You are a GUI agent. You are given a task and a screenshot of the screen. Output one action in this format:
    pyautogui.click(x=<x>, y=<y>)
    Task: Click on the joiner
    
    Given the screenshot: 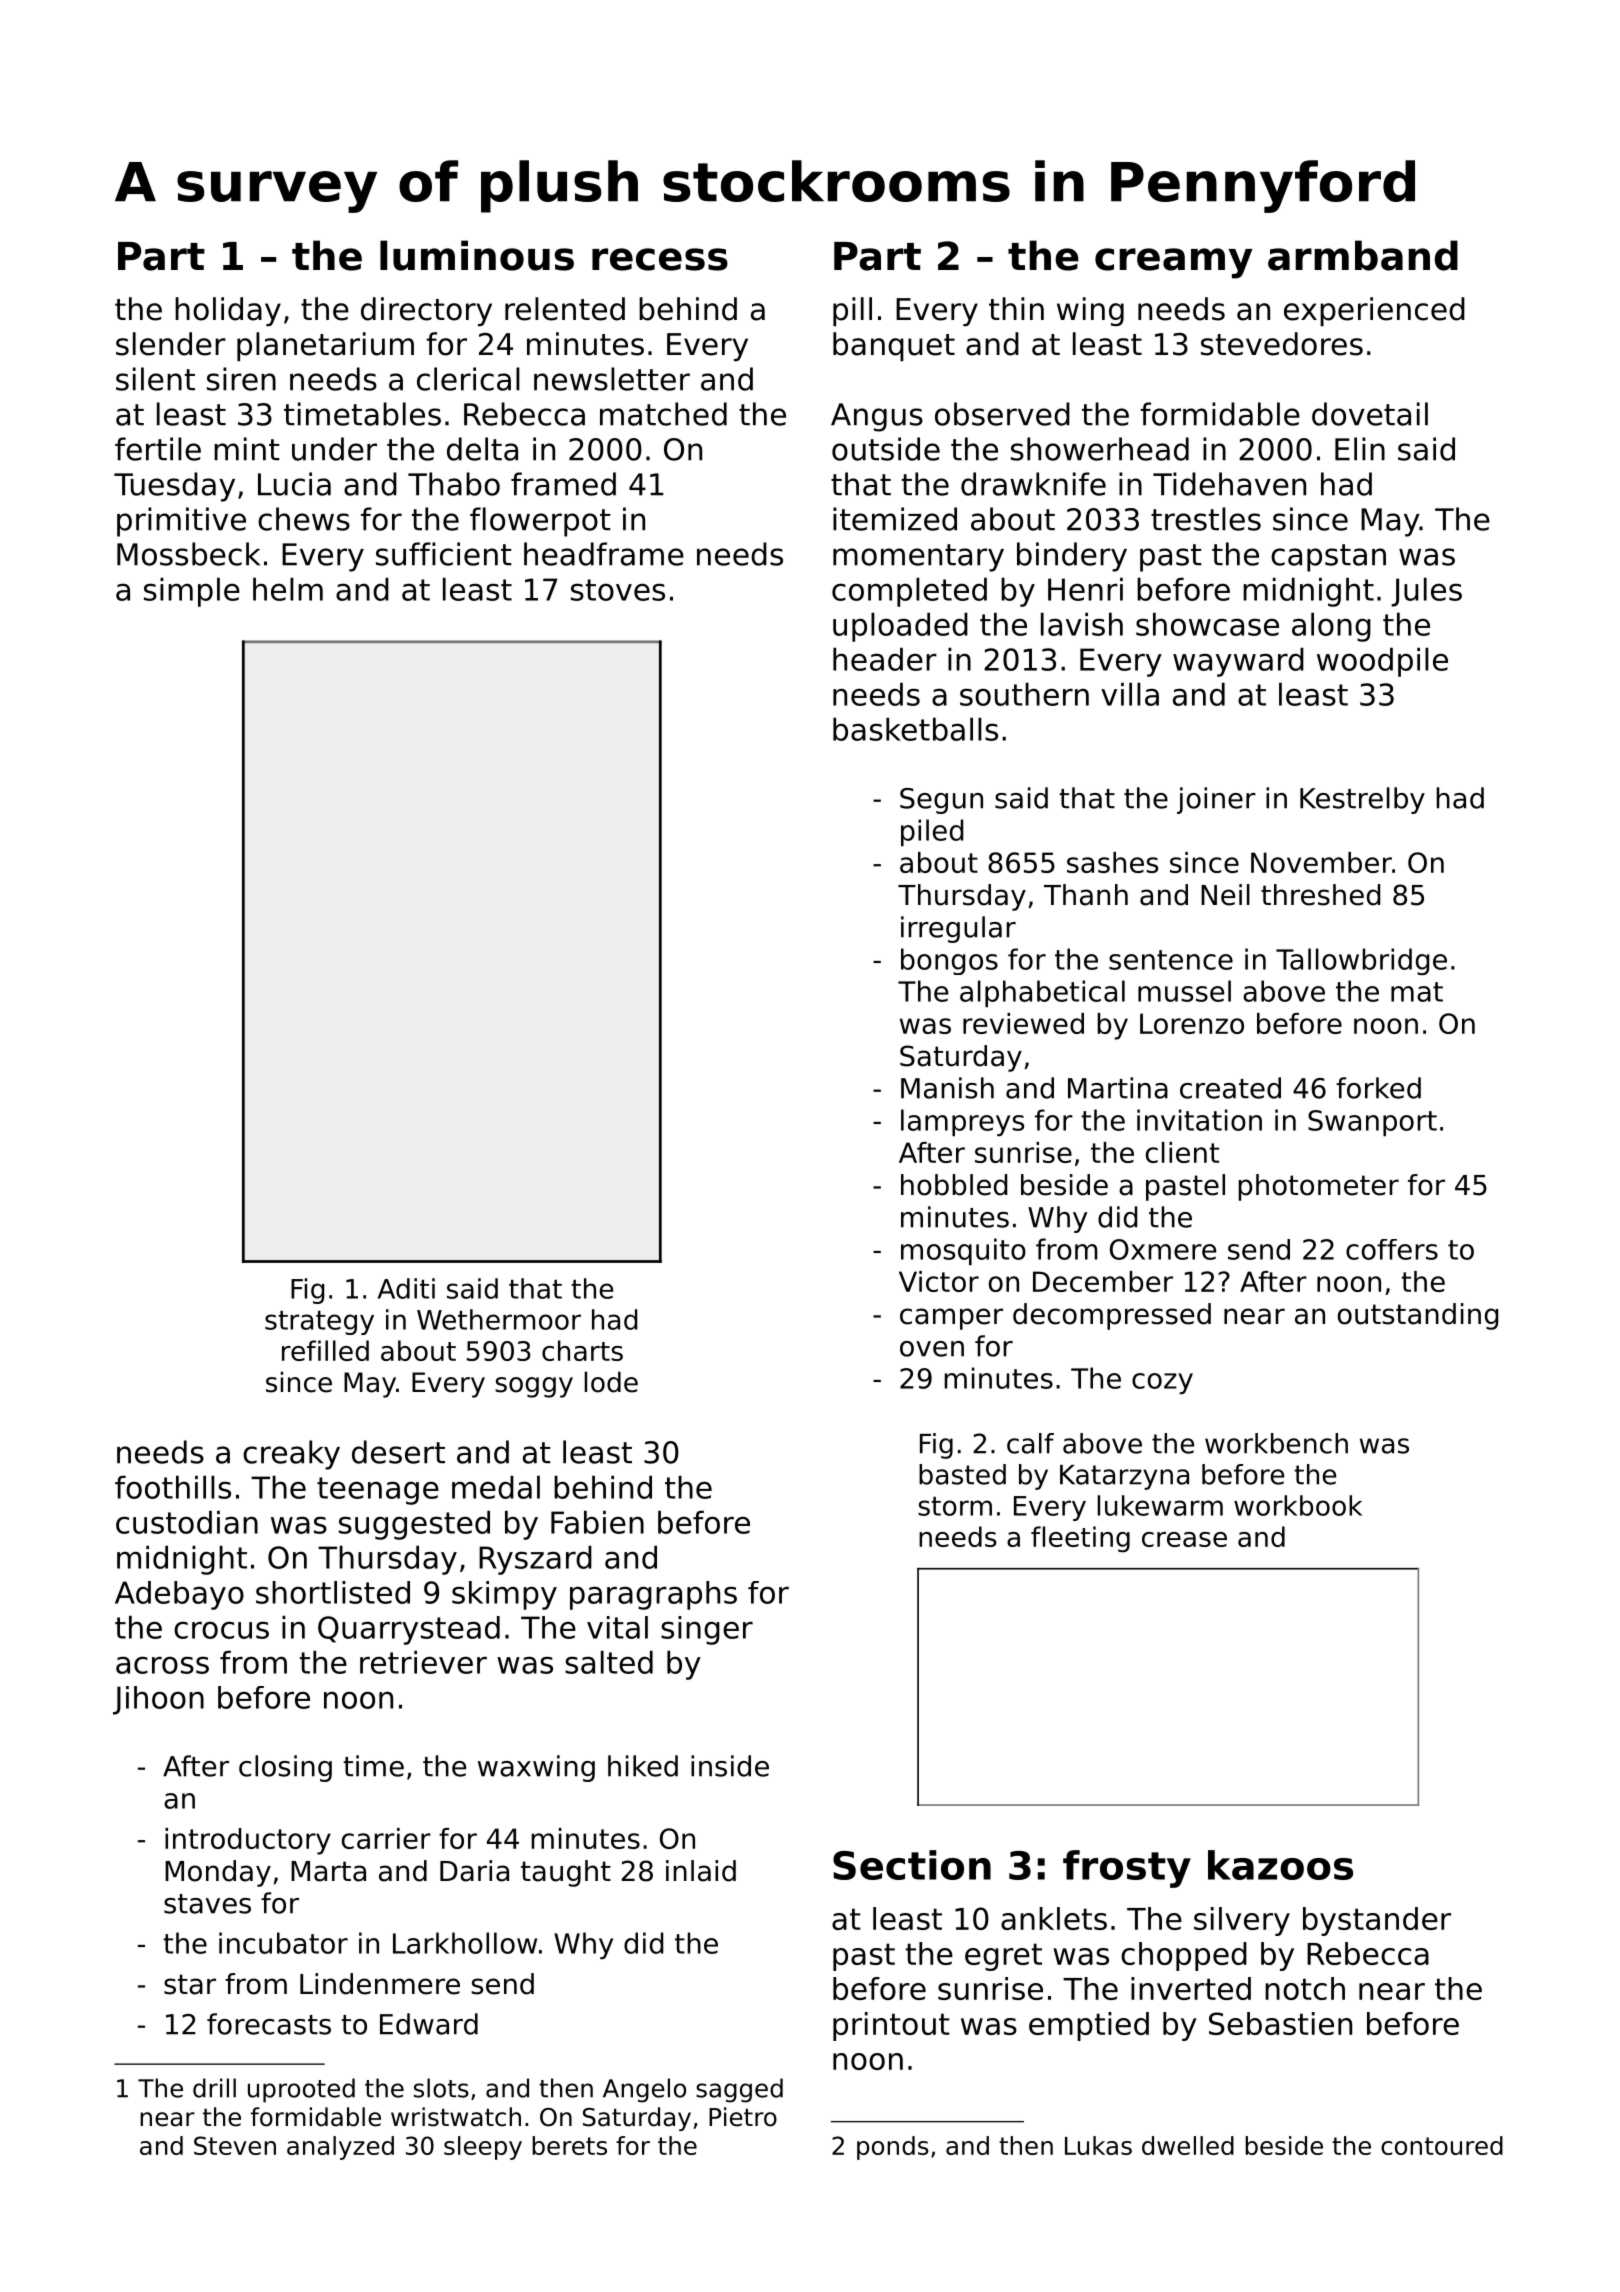 What is the action you would take?
    pyautogui.click(x=1216, y=800)
